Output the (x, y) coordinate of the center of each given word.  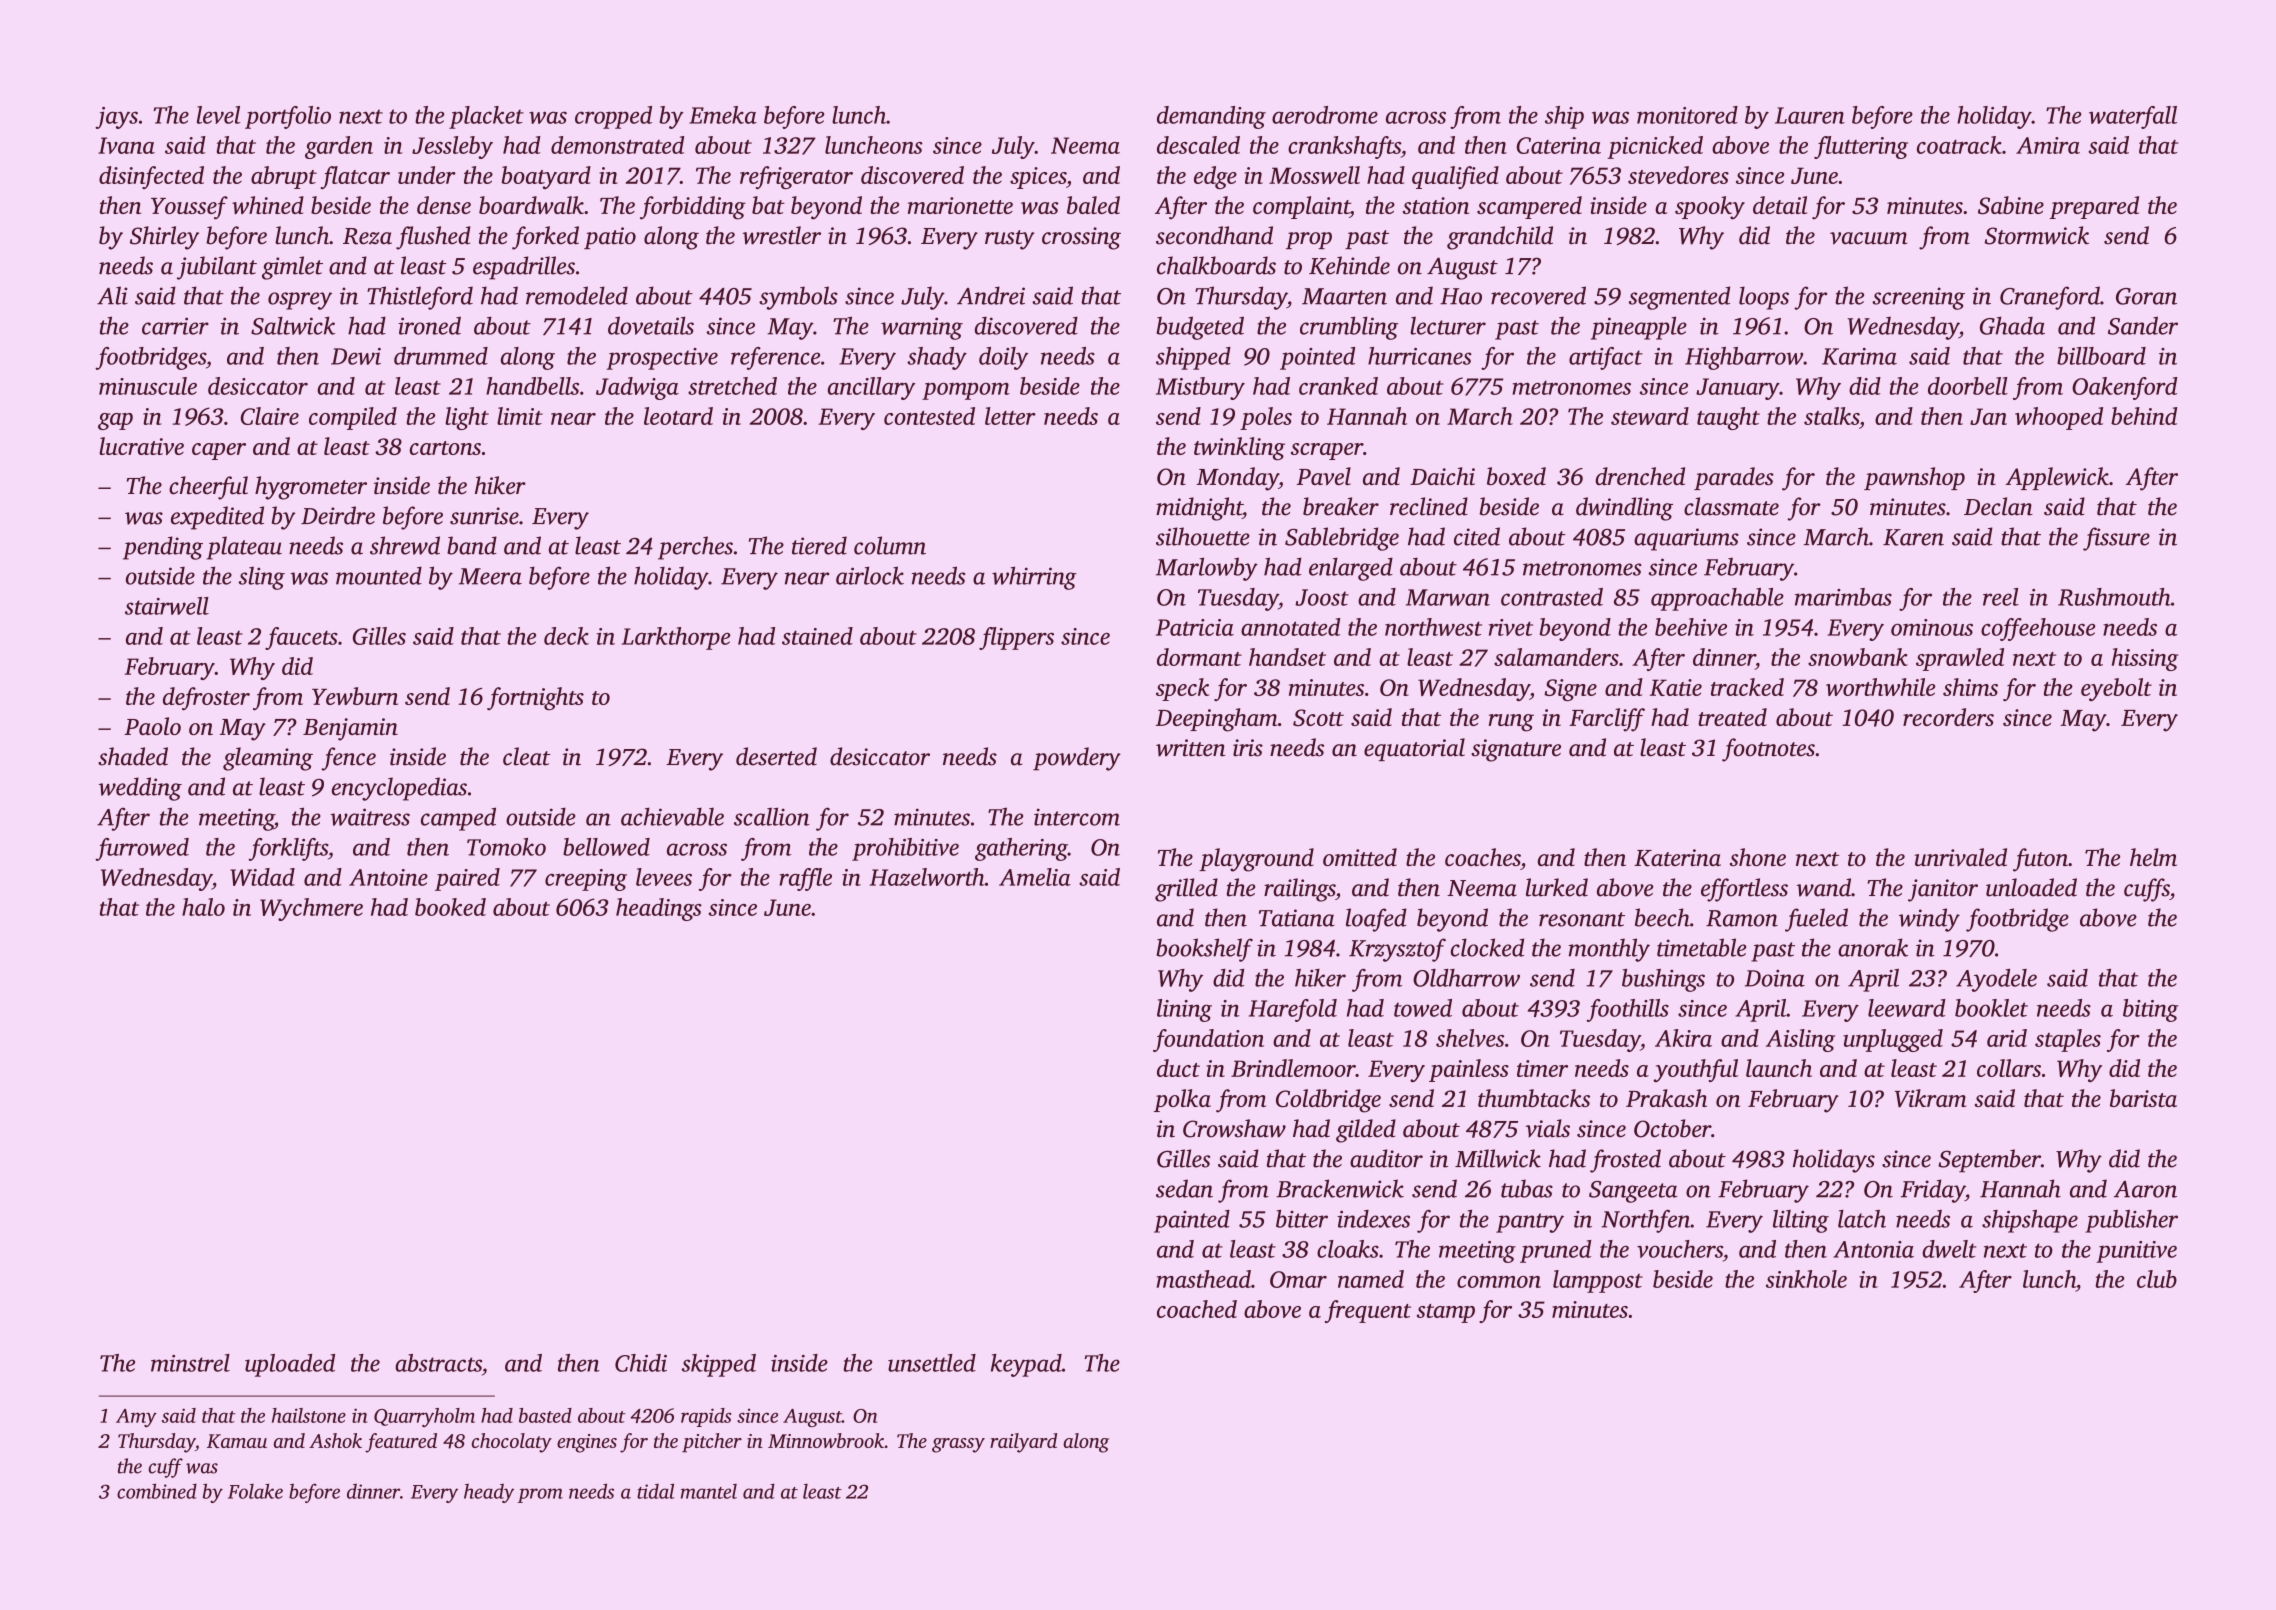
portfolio (288, 117)
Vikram (1930, 1098)
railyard (1023, 1443)
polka (1182, 1100)
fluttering (1861, 147)
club (2157, 1279)
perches (695, 548)
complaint (1301, 207)
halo (203, 907)
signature (1516, 750)
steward (1650, 416)
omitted (1360, 857)
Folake (255, 1491)
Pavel (1323, 476)
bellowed (606, 847)
